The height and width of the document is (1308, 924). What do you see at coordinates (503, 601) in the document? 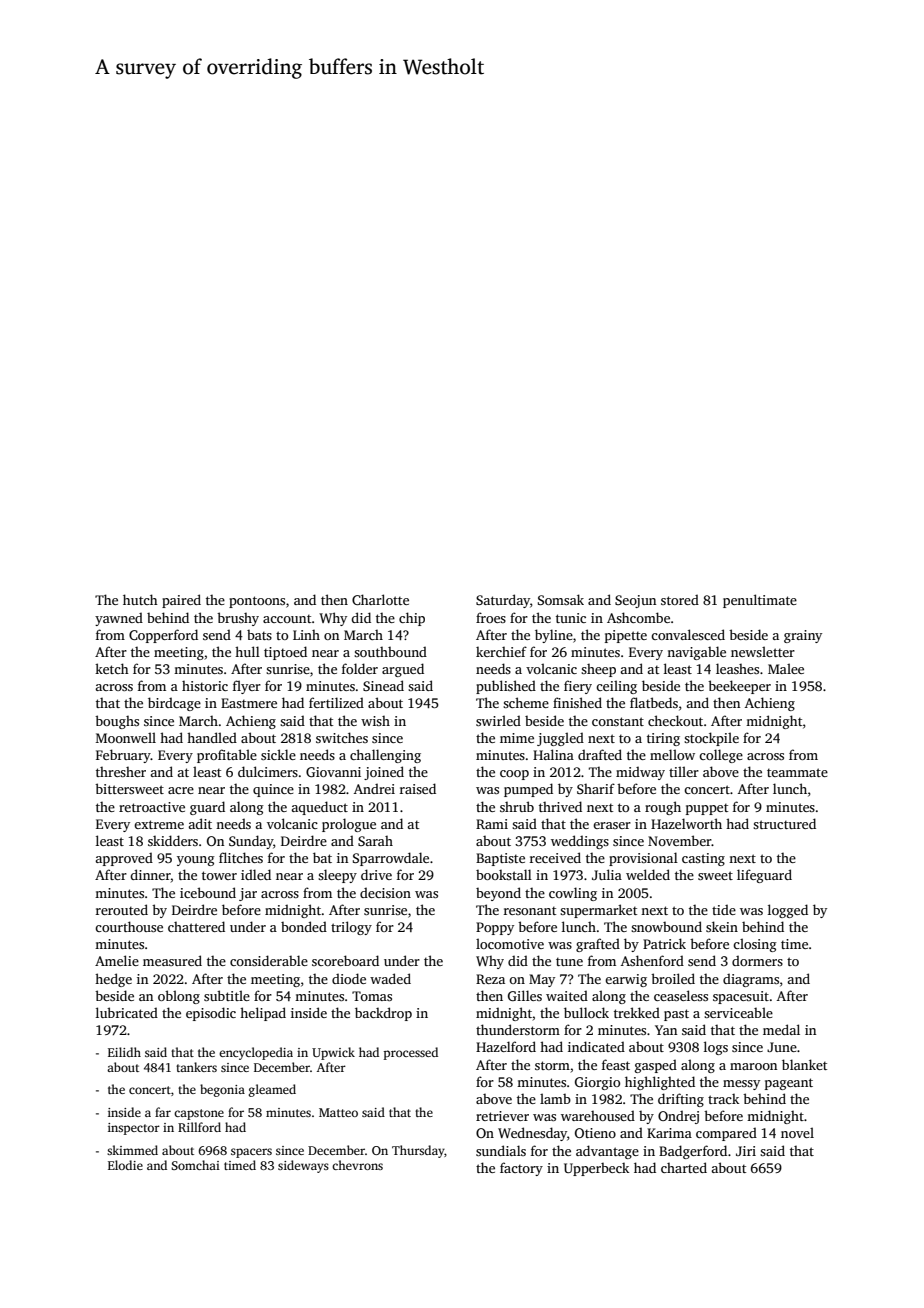
I see `Saturday` at bounding box center [503, 601].
